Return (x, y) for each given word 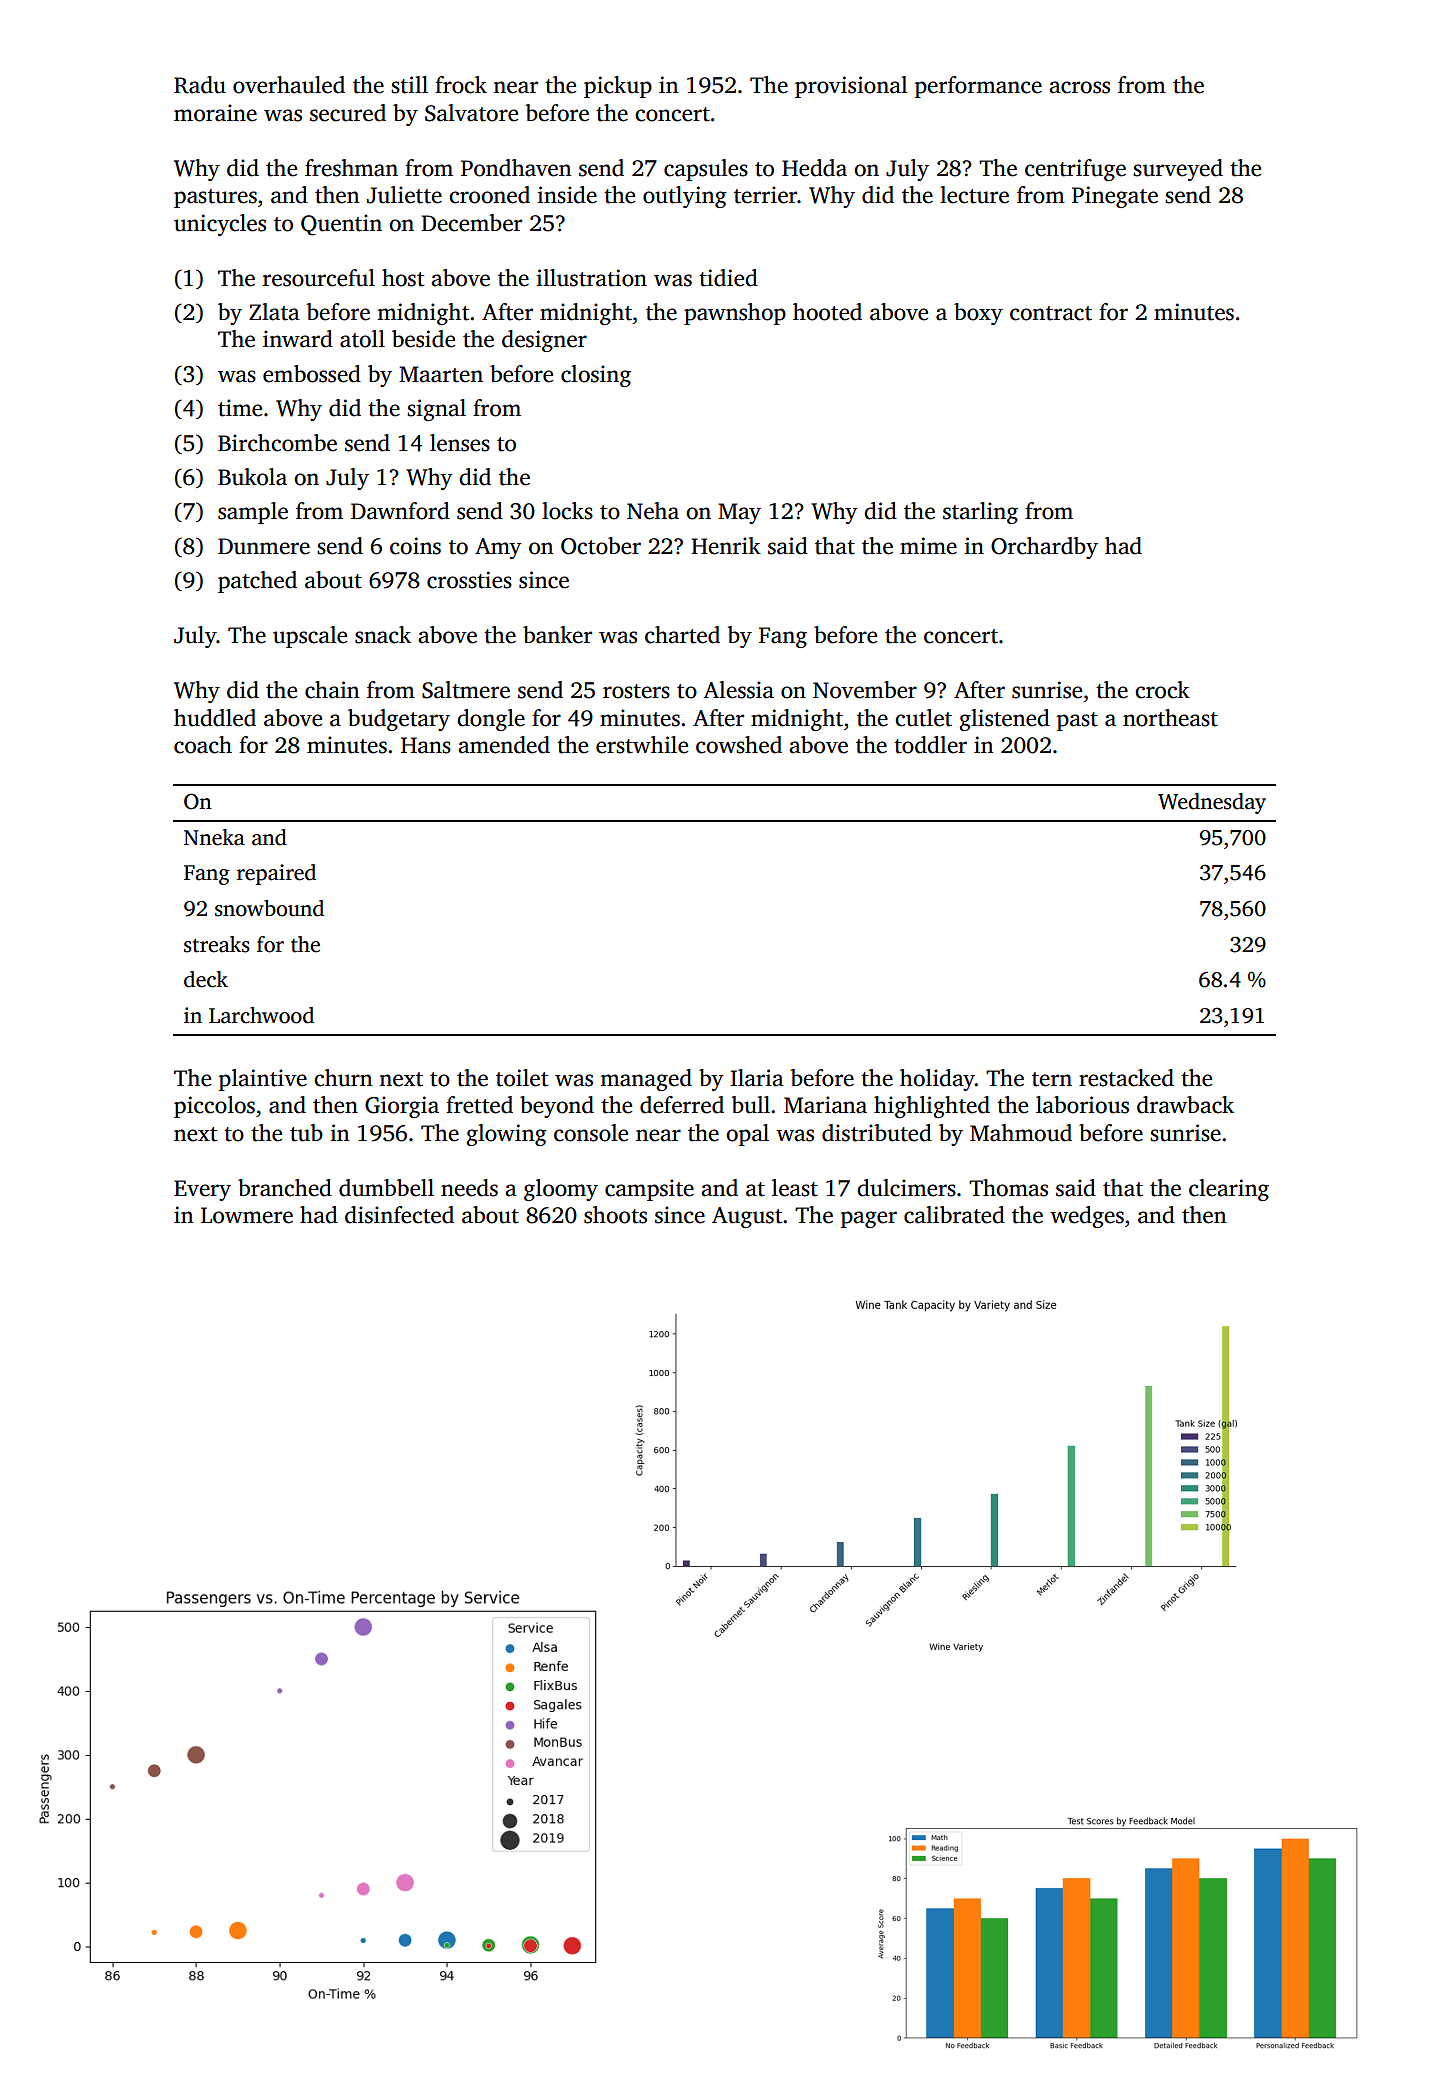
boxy (978, 314)
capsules (706, 170)
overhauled (289, 85)
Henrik (726, 546)
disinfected (399, 1215)
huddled (215, 718)
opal (747, 1135)
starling (980, 513)
